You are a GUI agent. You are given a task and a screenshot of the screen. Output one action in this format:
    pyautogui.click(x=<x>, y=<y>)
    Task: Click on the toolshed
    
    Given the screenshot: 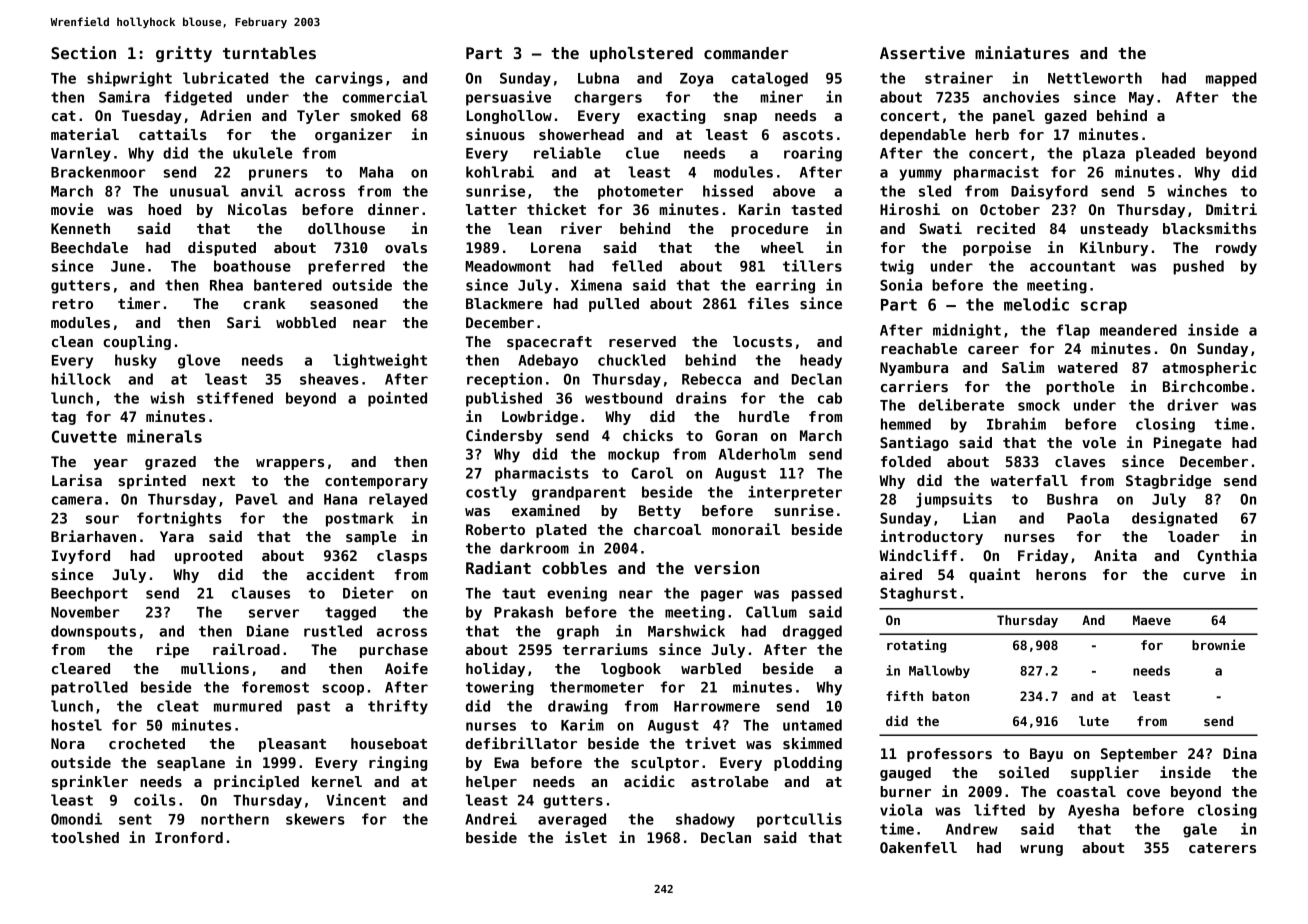 What is the action you would take?
    pyautogui.click(x=85, y=837)
